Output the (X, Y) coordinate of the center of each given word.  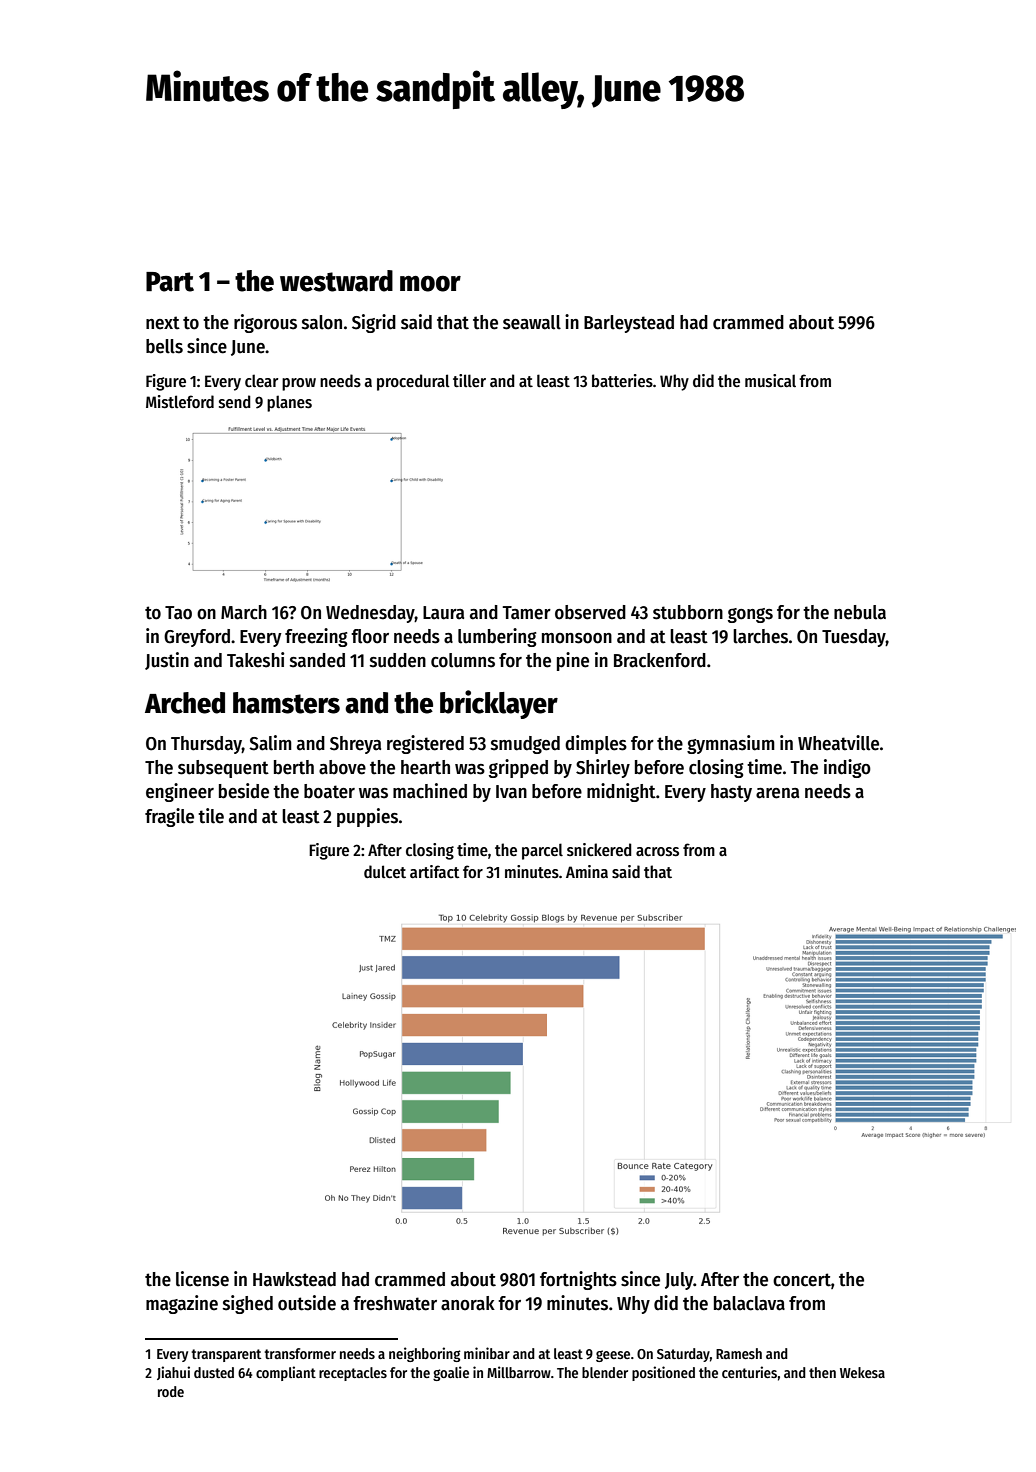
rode (171, 1391)
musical (770, 381)
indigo (847, 768)
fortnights (578, 1280)
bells (164, 346)
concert (802, 1280)
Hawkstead (294, 1279)
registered (425, 744)
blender (605, 1372)
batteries (622, 380)
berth (294, 767)
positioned (663, 1373)
